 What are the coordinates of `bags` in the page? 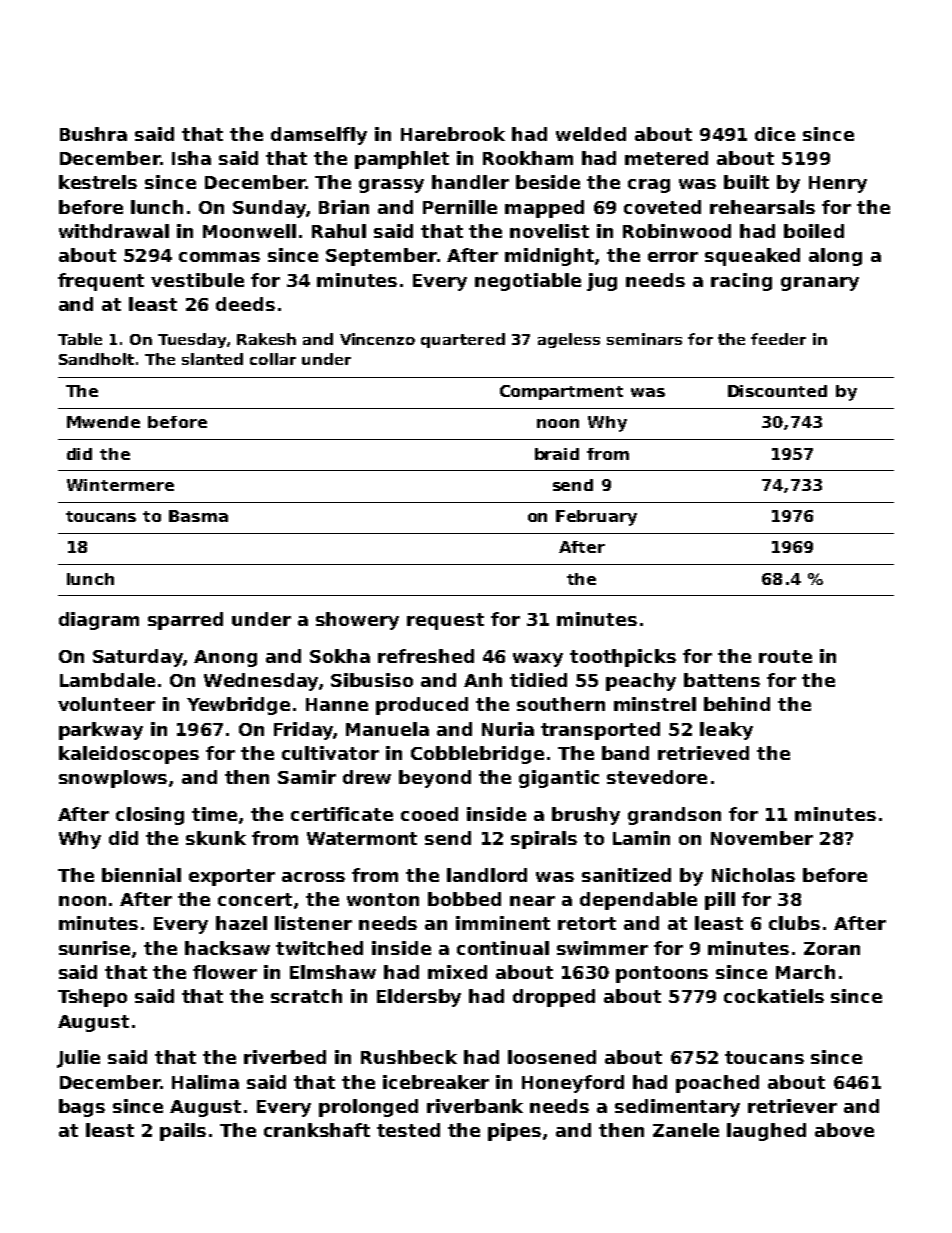 It's located at (82, 1108).
